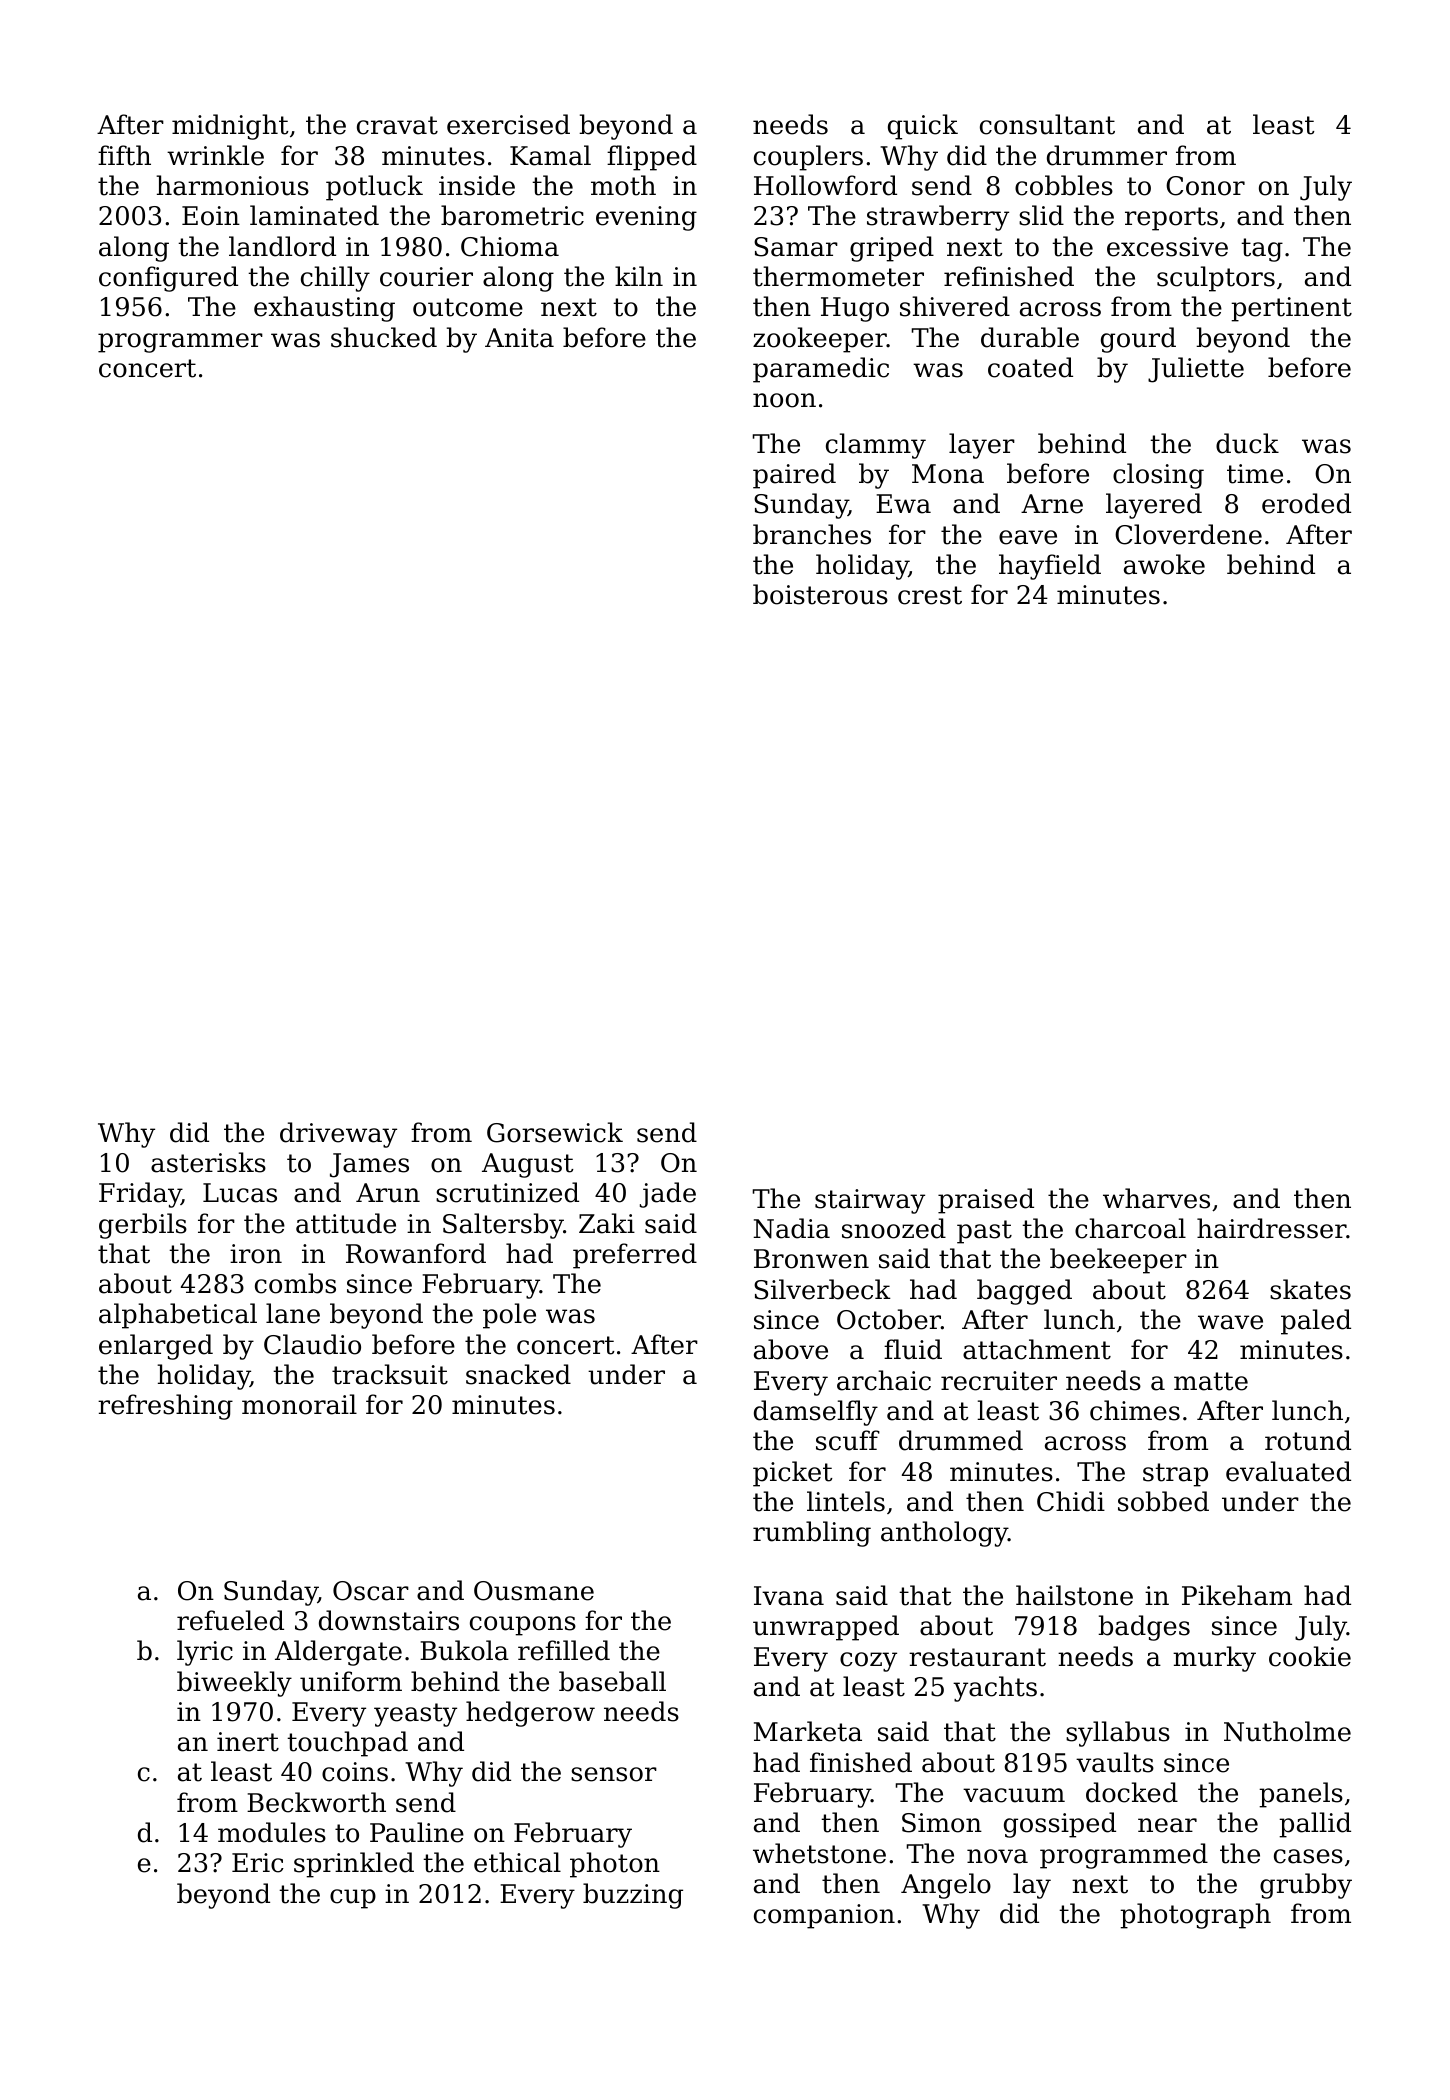 The width and height of the image is (1450, 2100). I want to click on asterisks, so click(208, 1162).
